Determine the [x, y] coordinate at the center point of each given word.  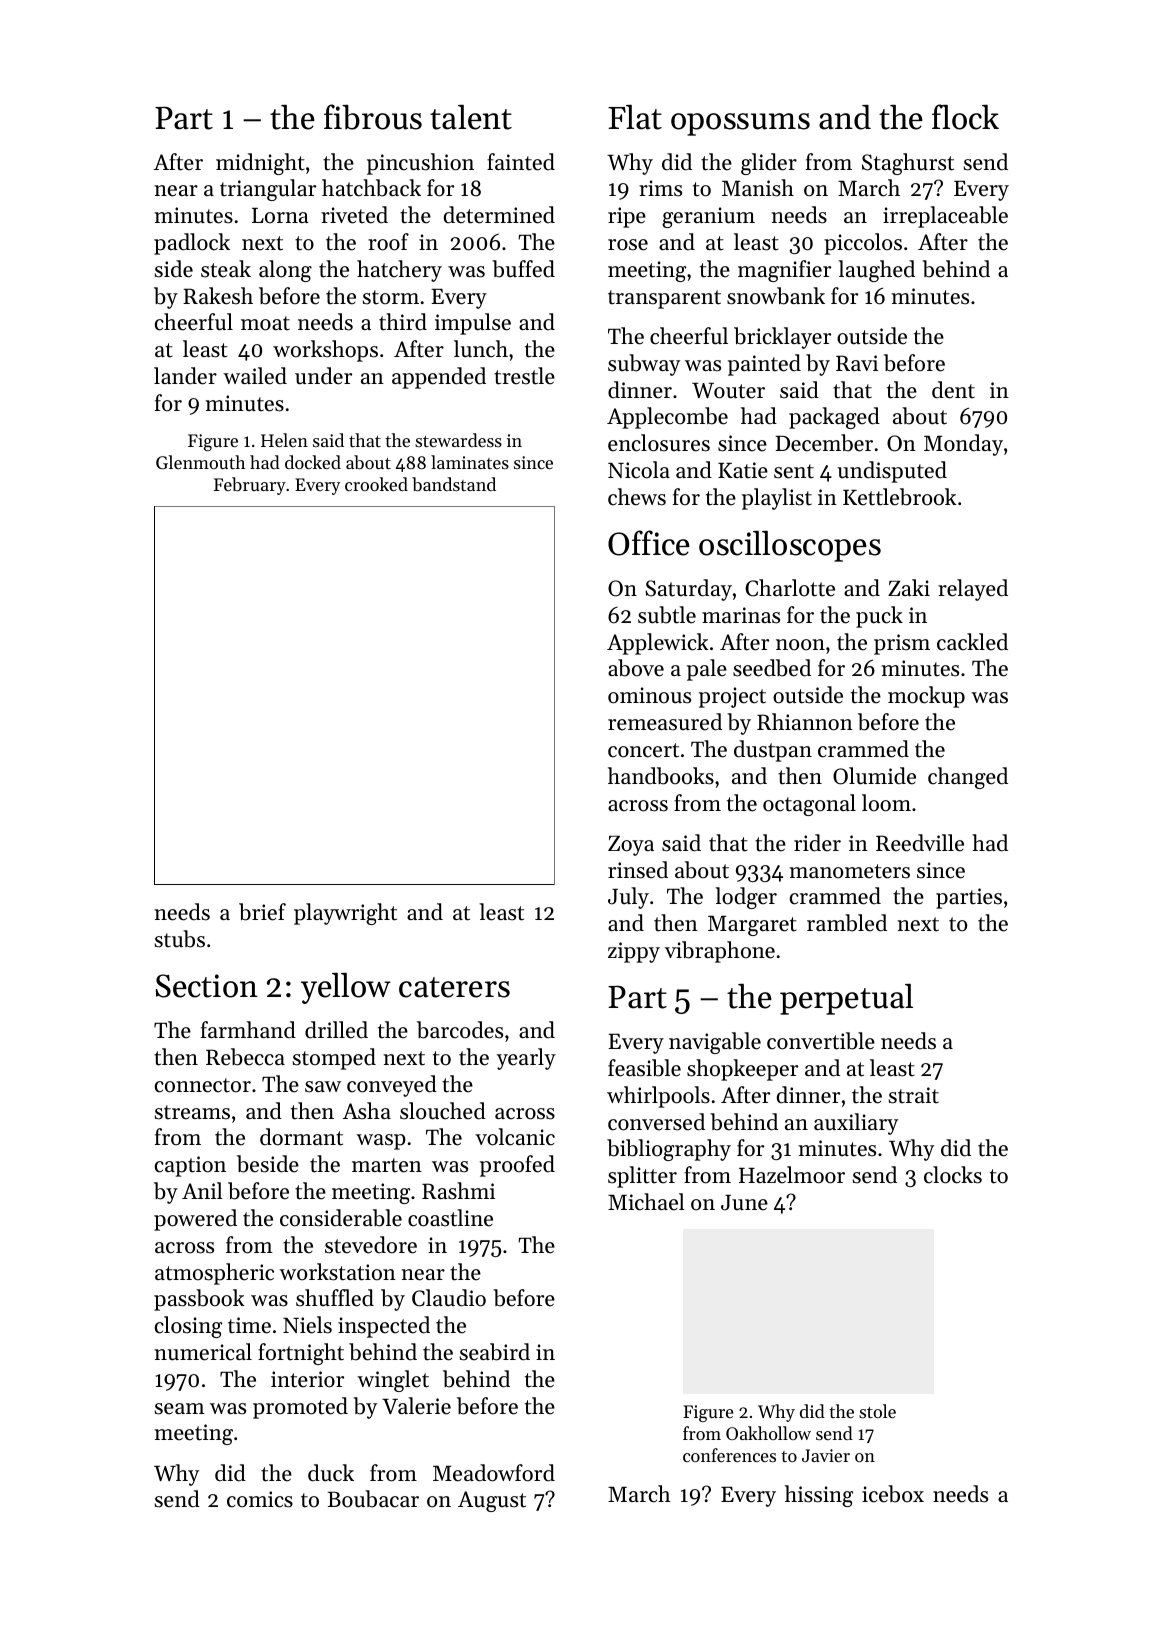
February [250, 486]
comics [260, 1499]
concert [643, 750]
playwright [345, 914]
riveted [354, 215]
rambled [847, 923]
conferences [729, 1455]
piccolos [863, 244]
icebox [893, 1494]
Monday [963, 445]
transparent [664, 299]
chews [637, 497]
